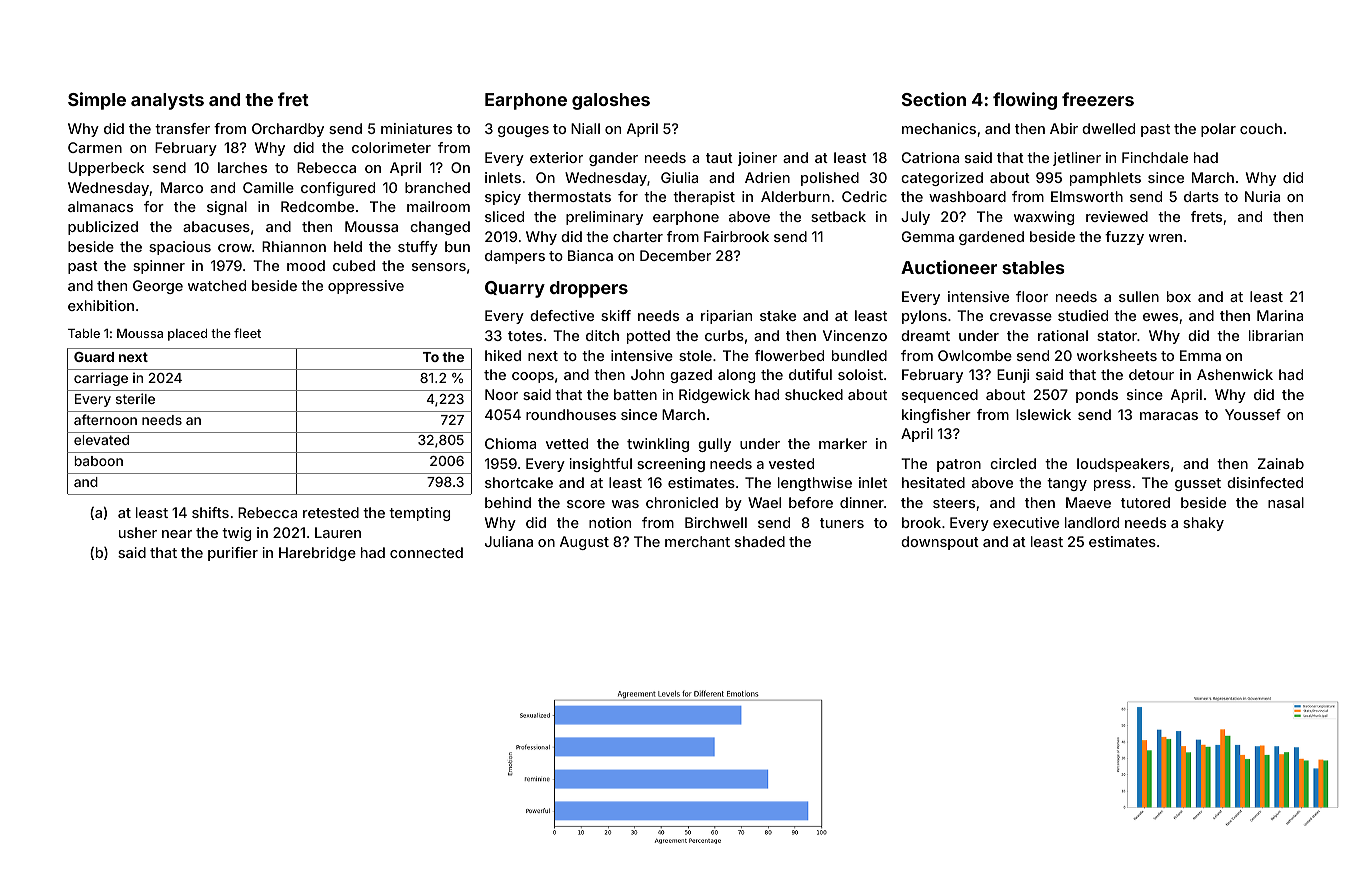  Describe the element at coordinates (949, 267) in the document. I see `Auctioneer` at that location.
